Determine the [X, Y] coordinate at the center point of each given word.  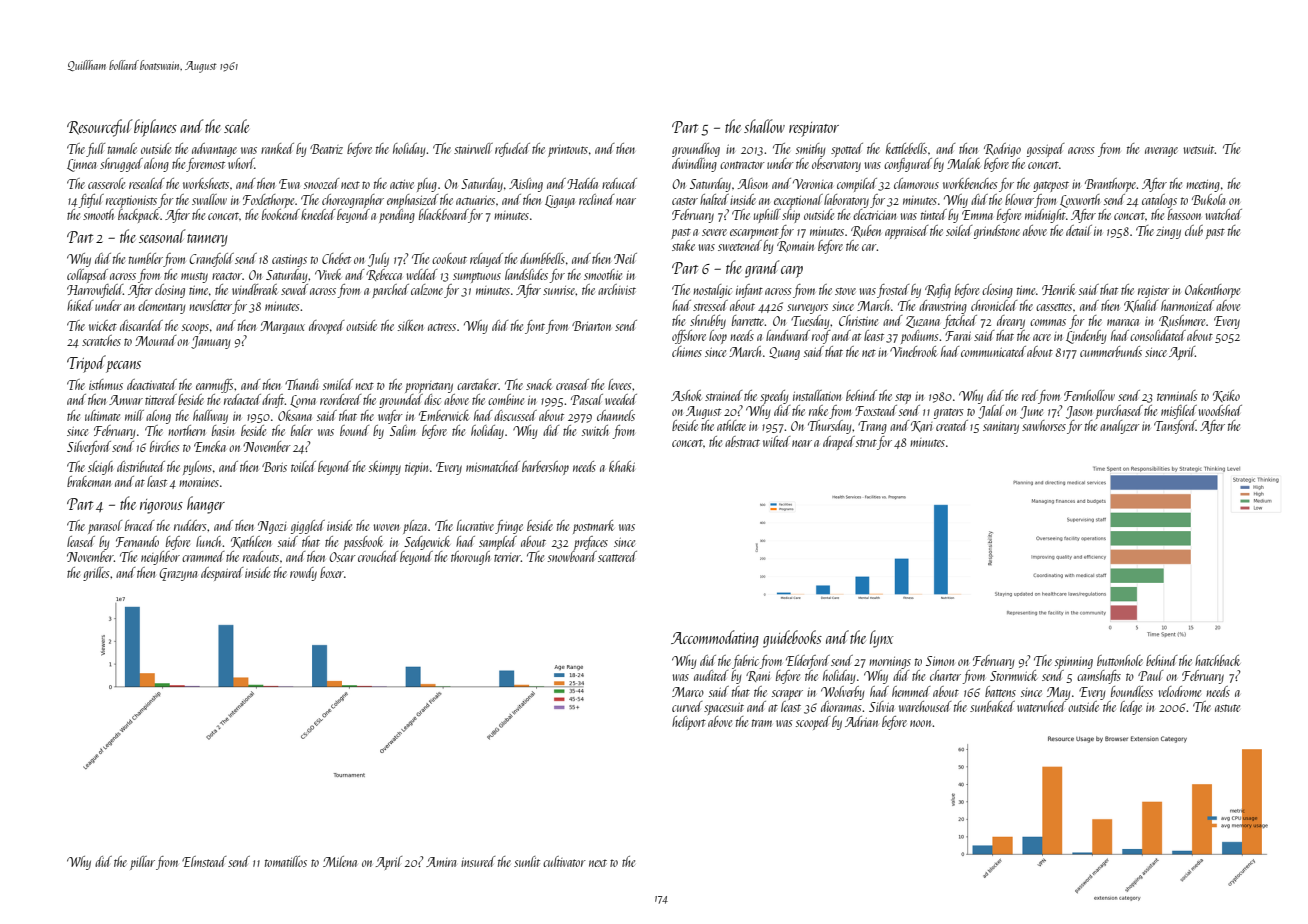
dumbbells [542, 258]
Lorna [303, 401]
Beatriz [326, 149]
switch [595, 430]
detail [1079, 230]
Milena [340, 861]
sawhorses [1044, 425]
